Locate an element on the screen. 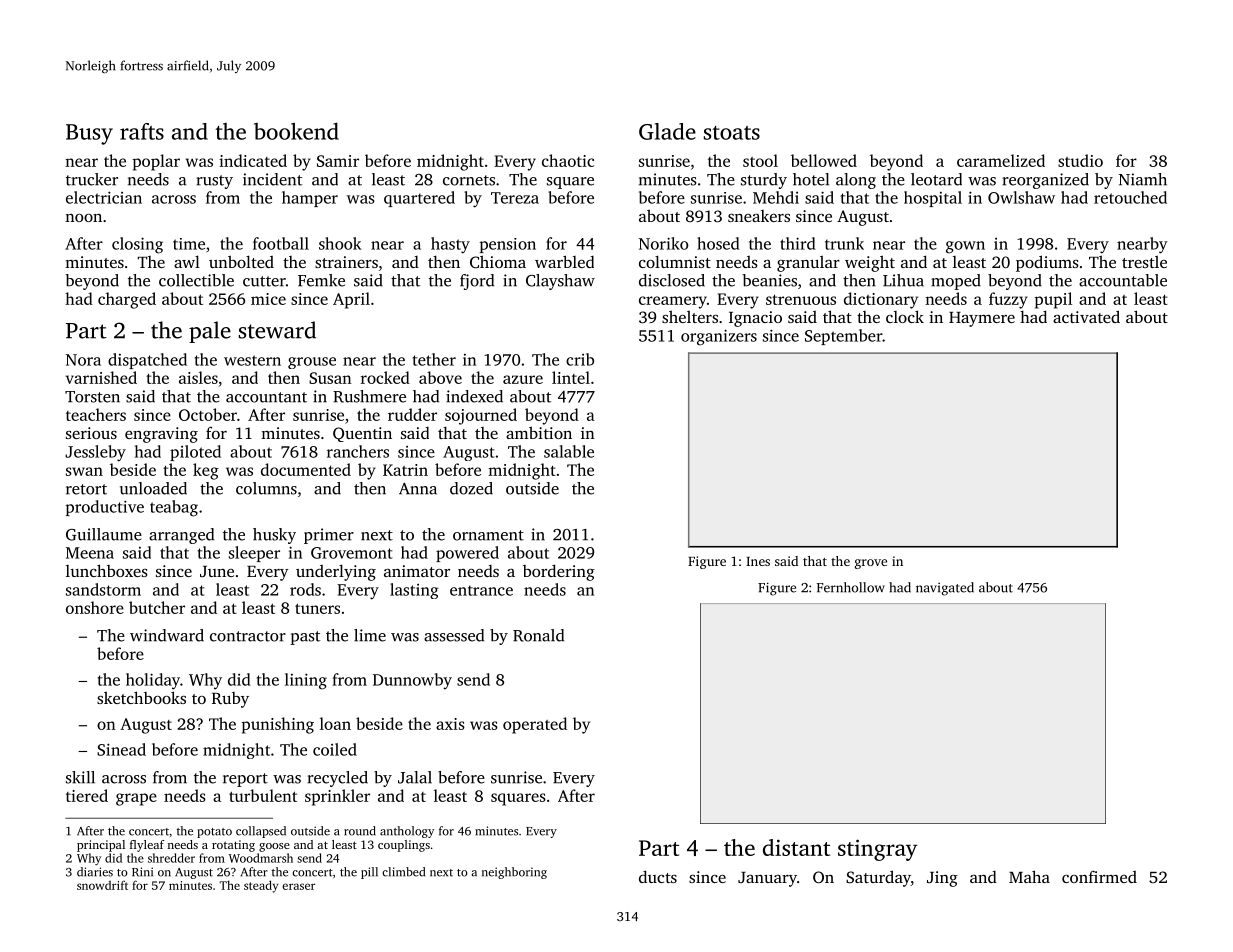 The height and width of the screenshot is (952, 1233). noon is located at coordinates (83, 218).
